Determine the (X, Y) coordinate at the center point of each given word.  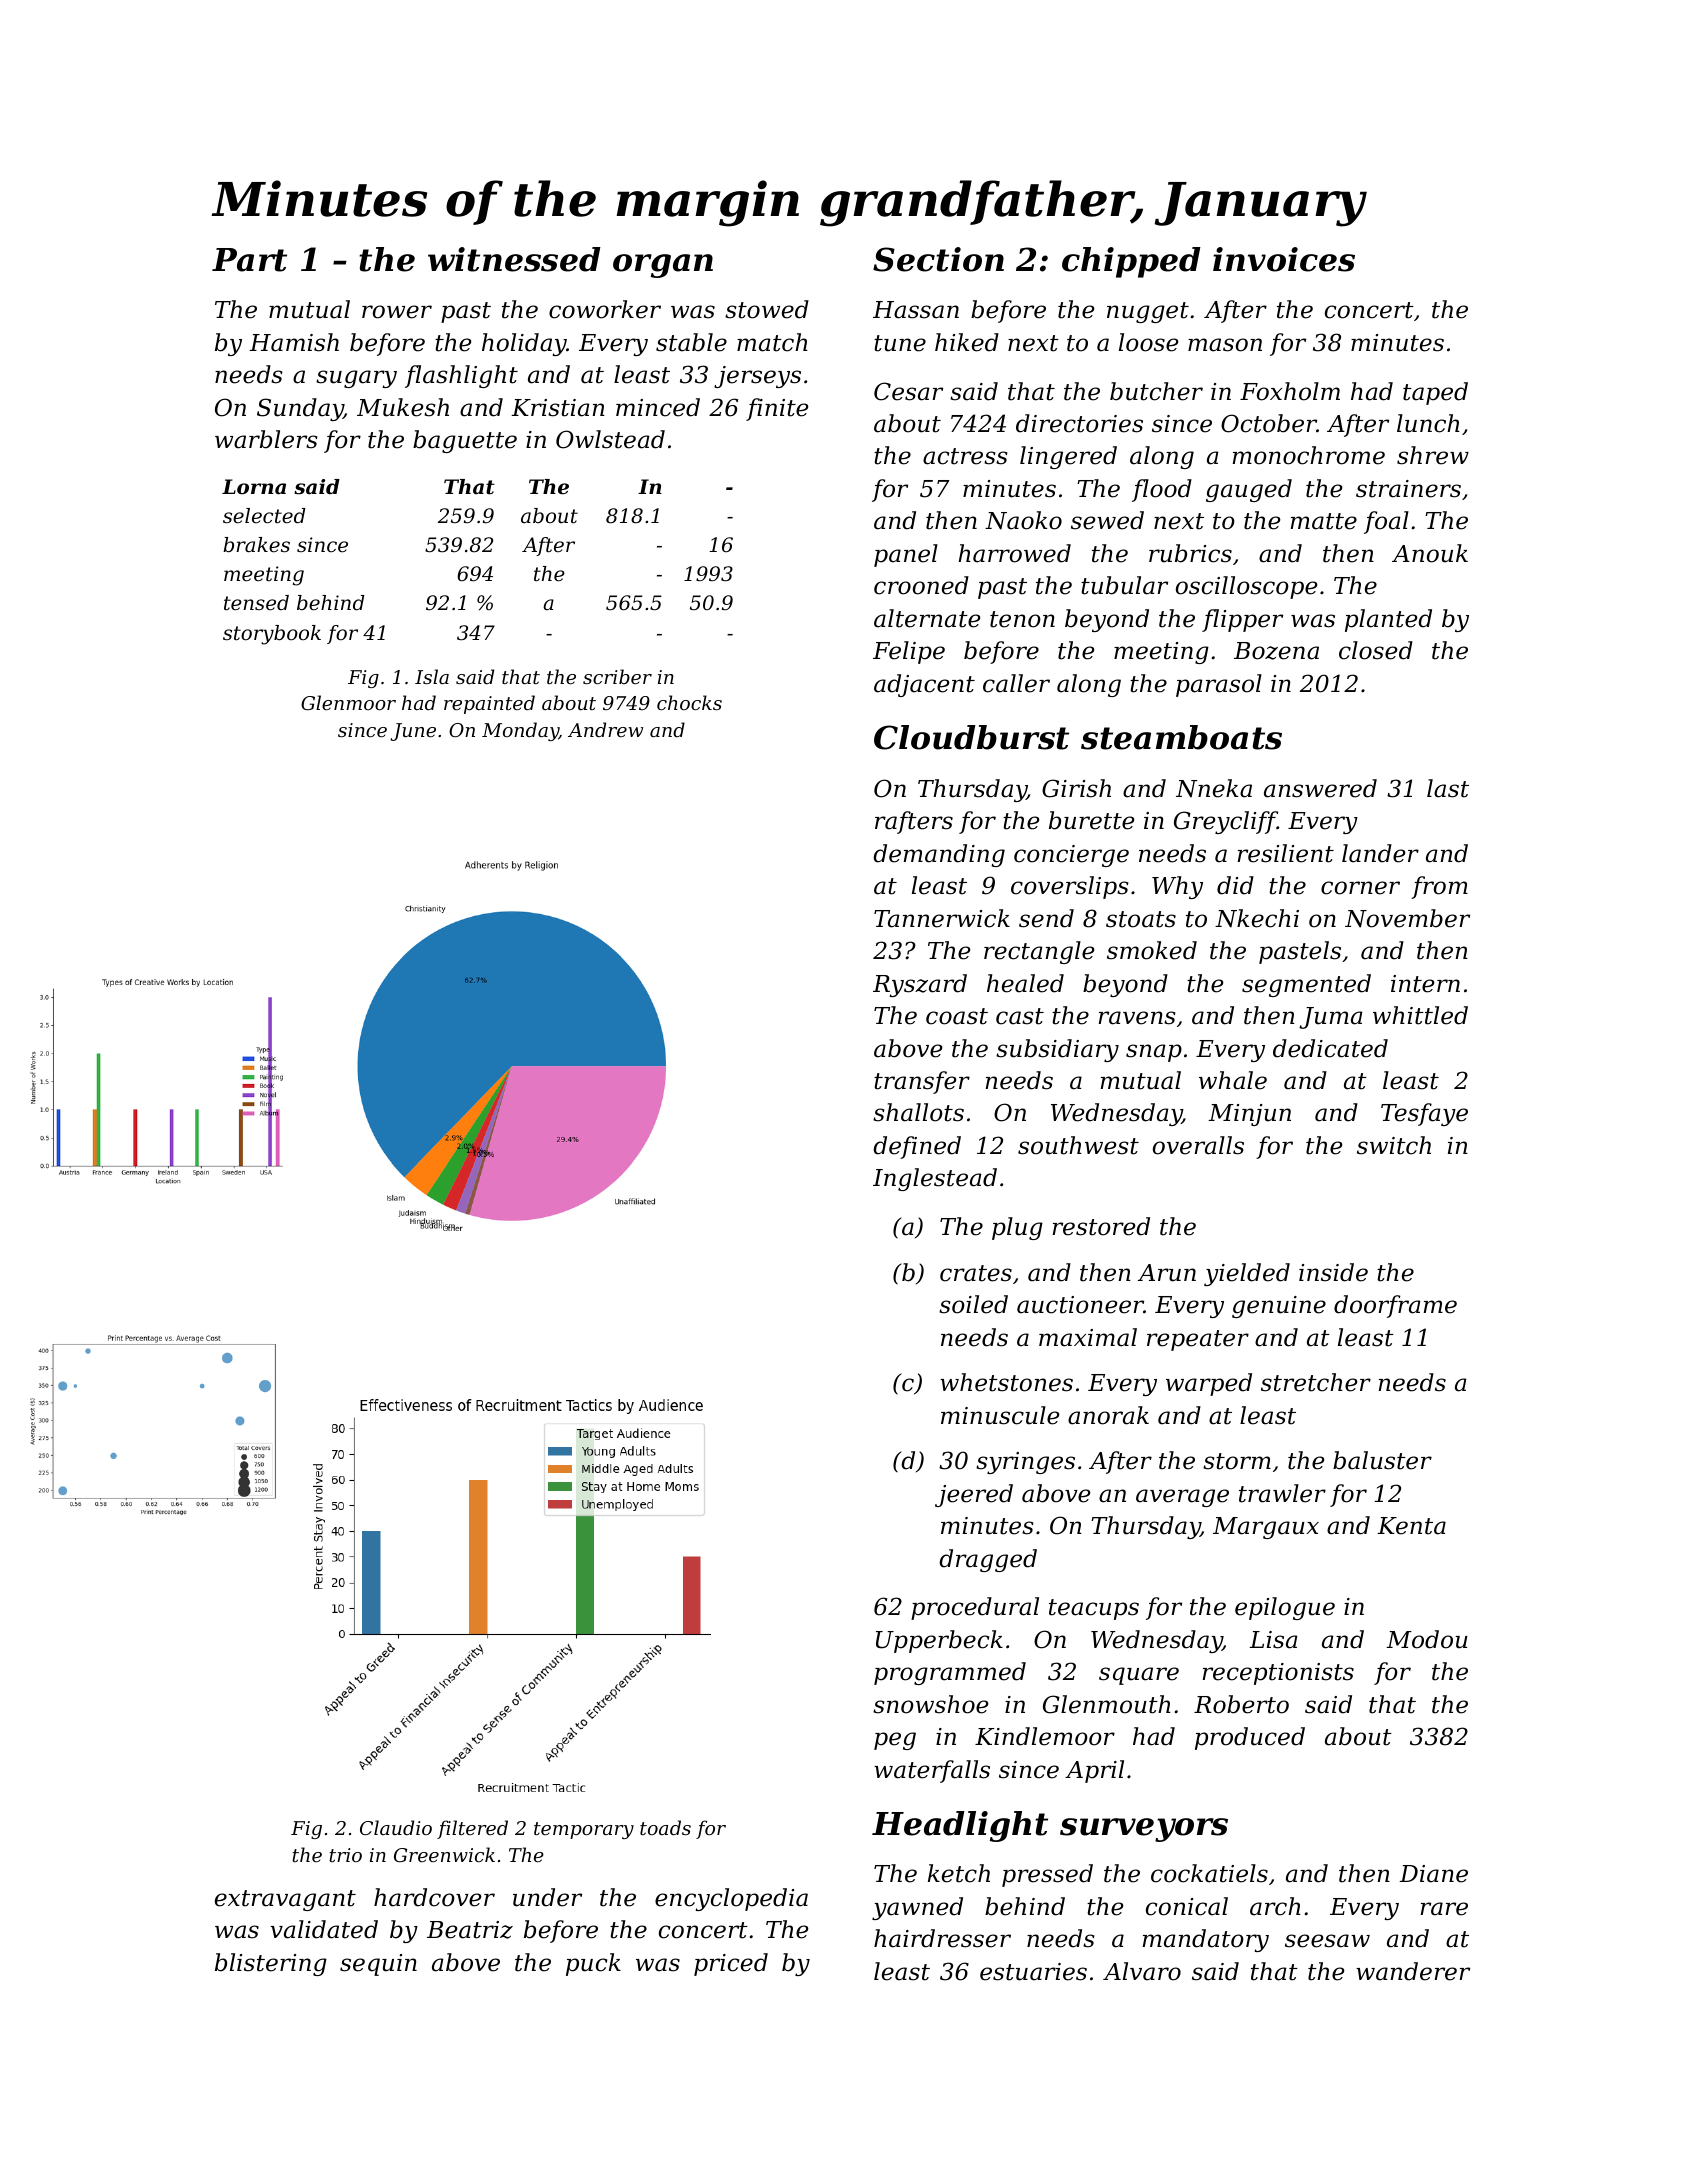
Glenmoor (348, 702)
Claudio (396, 1827)
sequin (378, 1965)
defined (917, 1147)
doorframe (1395, 1306)
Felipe (909, 652)
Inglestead (935, 1179)
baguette (465, 441)
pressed (1047, 1875)
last (1448, 788)
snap (1154, 1053)
